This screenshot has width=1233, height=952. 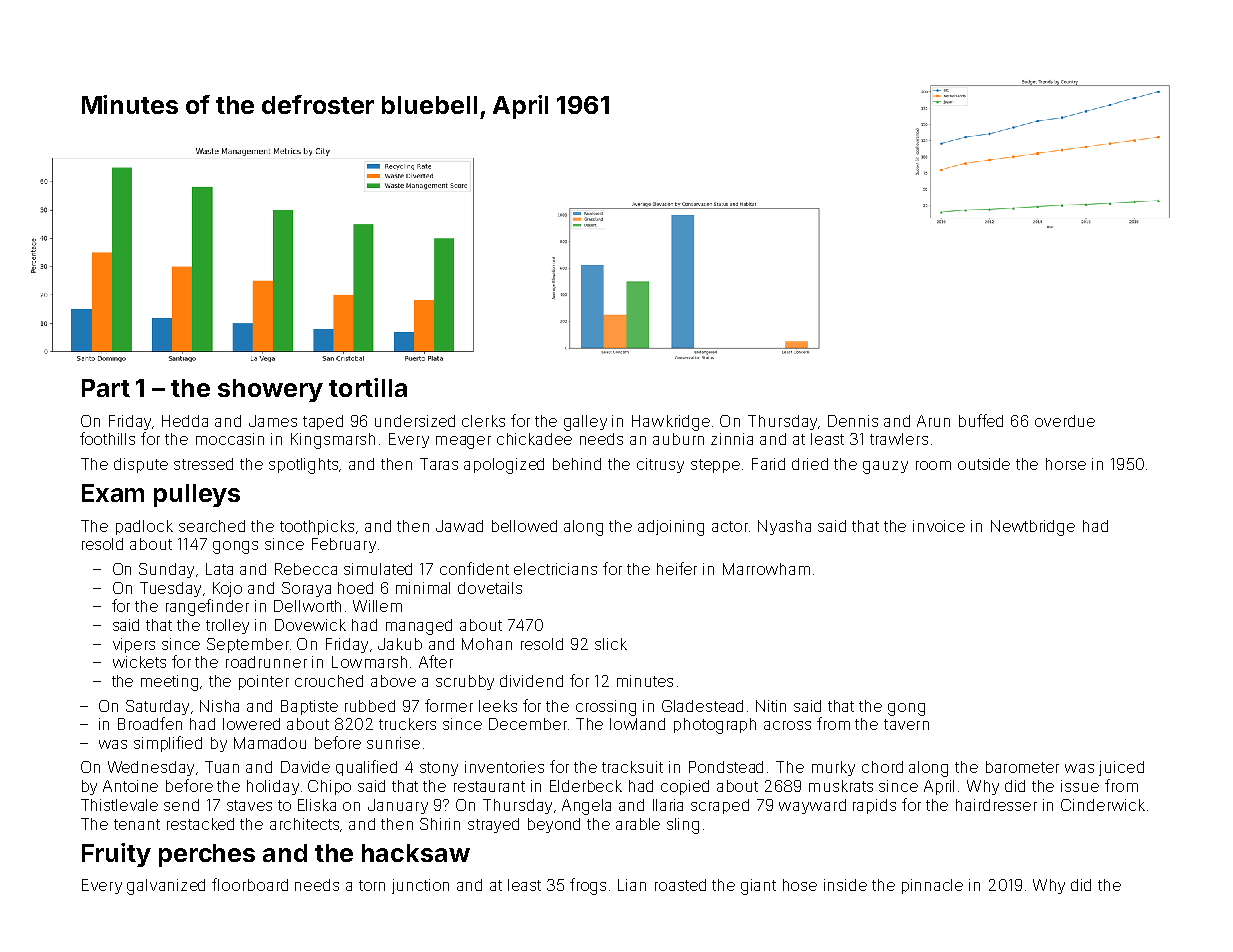 I want to click on stressed, so click(x=203, y=464).
